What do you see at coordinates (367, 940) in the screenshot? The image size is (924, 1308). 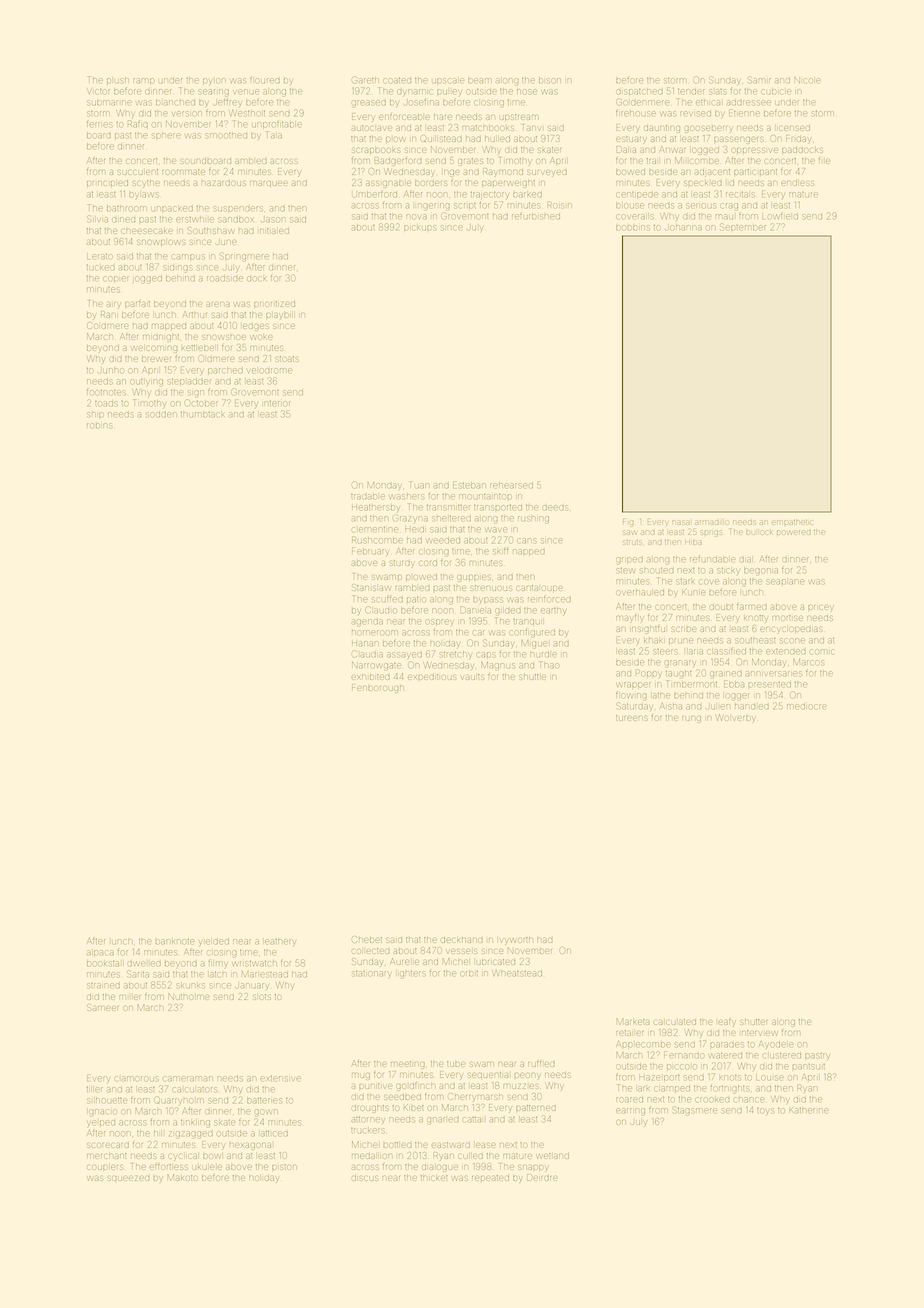 I see `Chebet` at bounding box center [367, 940].
